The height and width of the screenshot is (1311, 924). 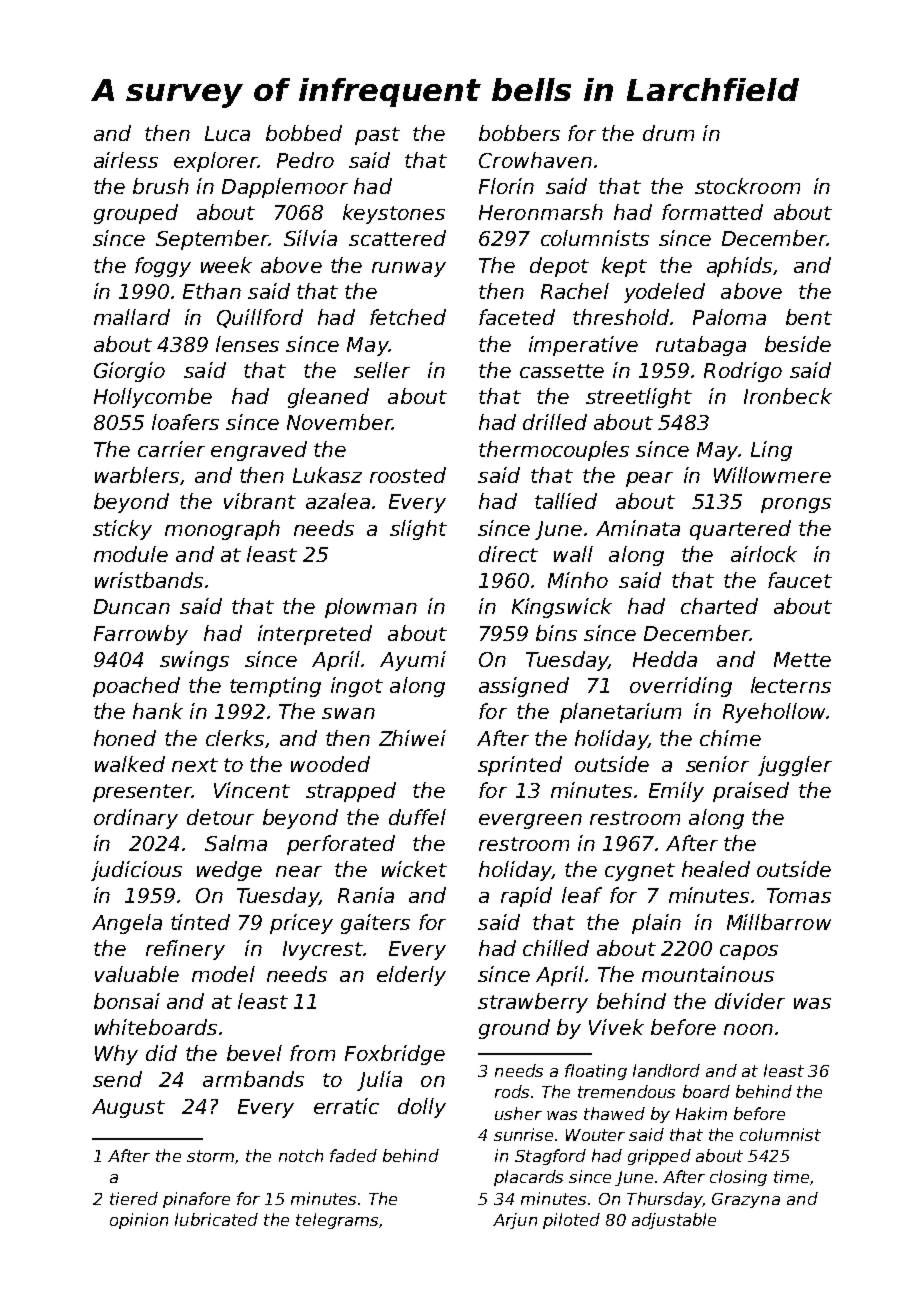 I want to click on Aminata, so click(x=638, y=528).
